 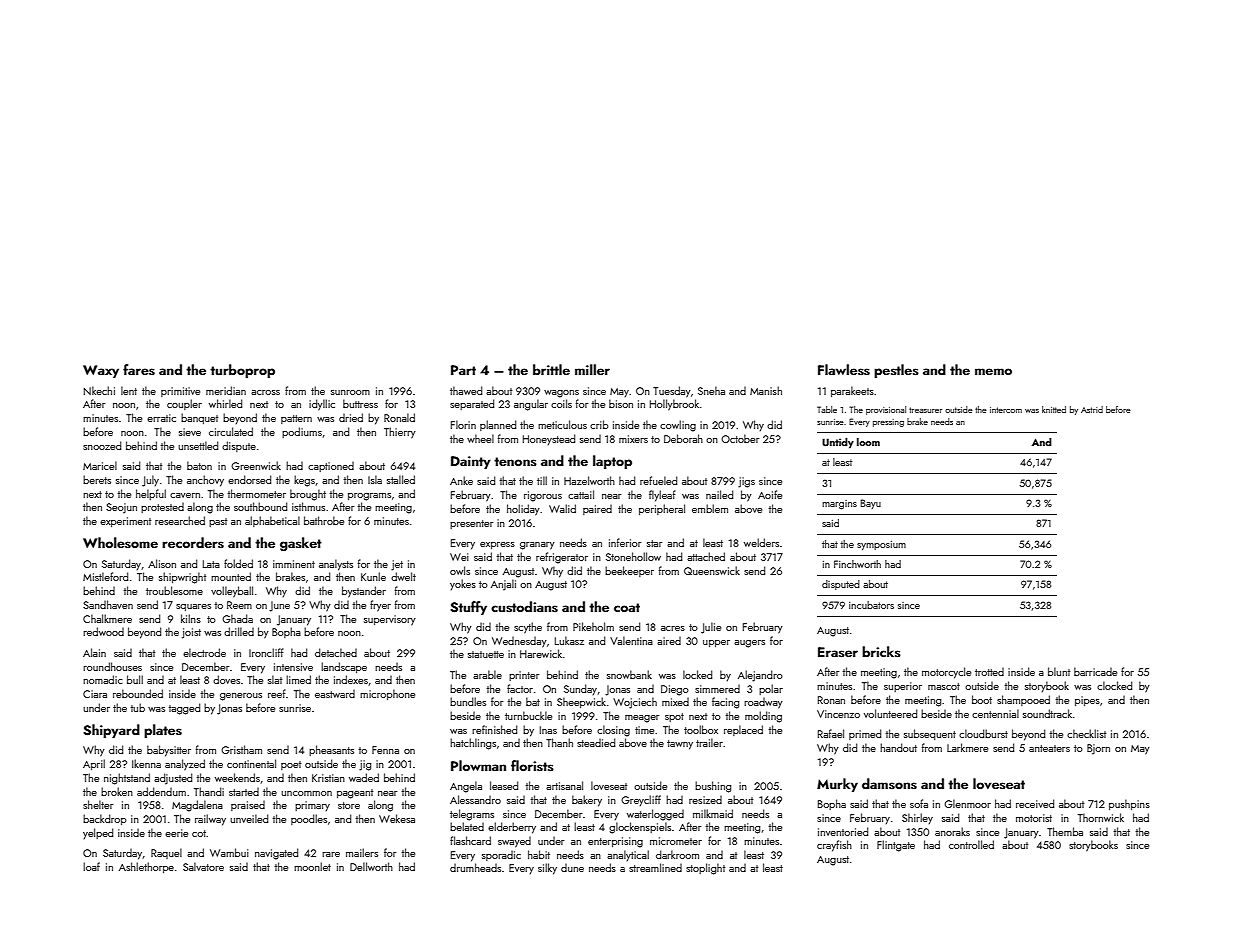 I want to click on incubators, so click(x=871, y=605).
